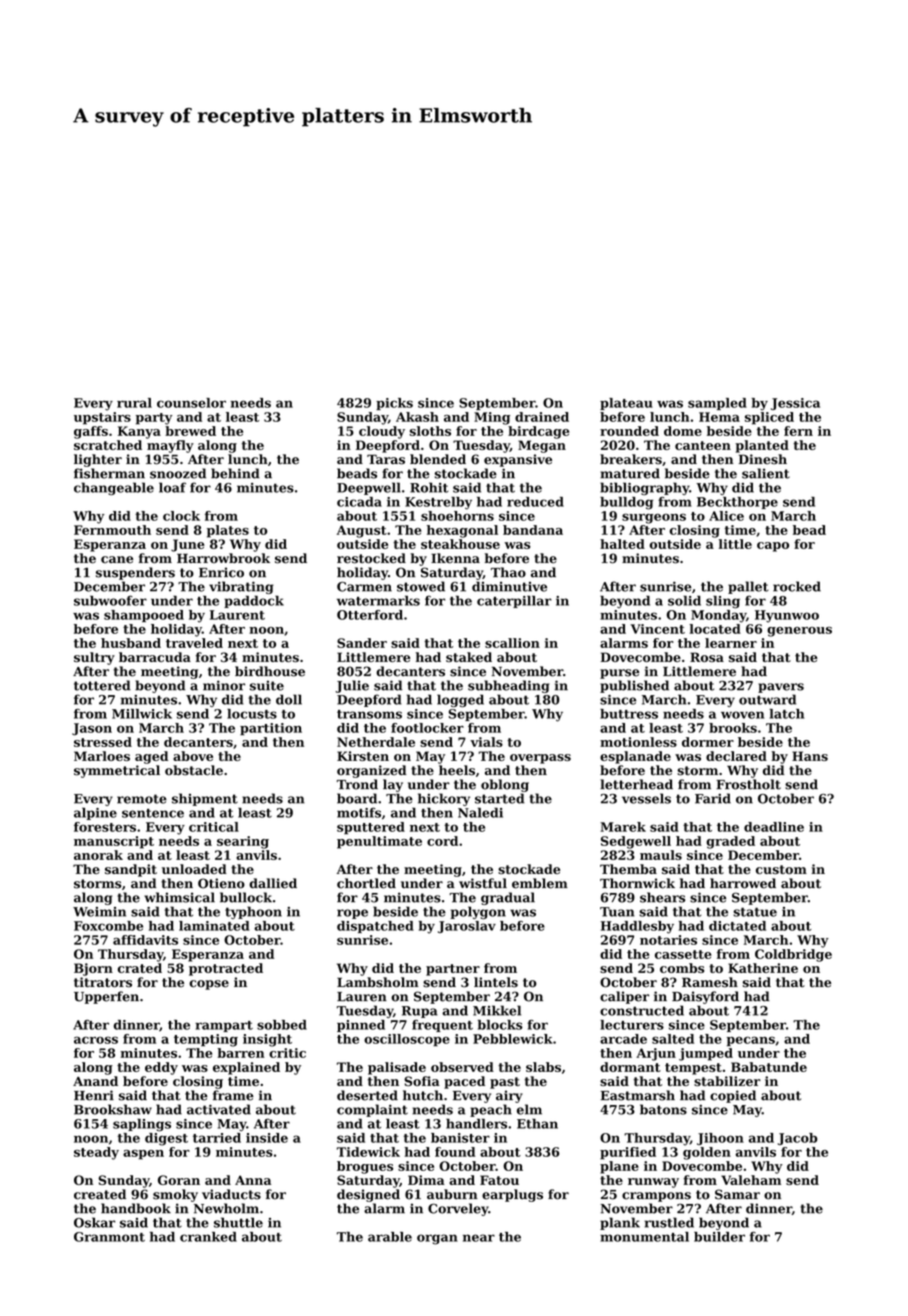  Describe the element at coordinates (793, 955) in the screenshot. I see `Coldbridge` at that location.
